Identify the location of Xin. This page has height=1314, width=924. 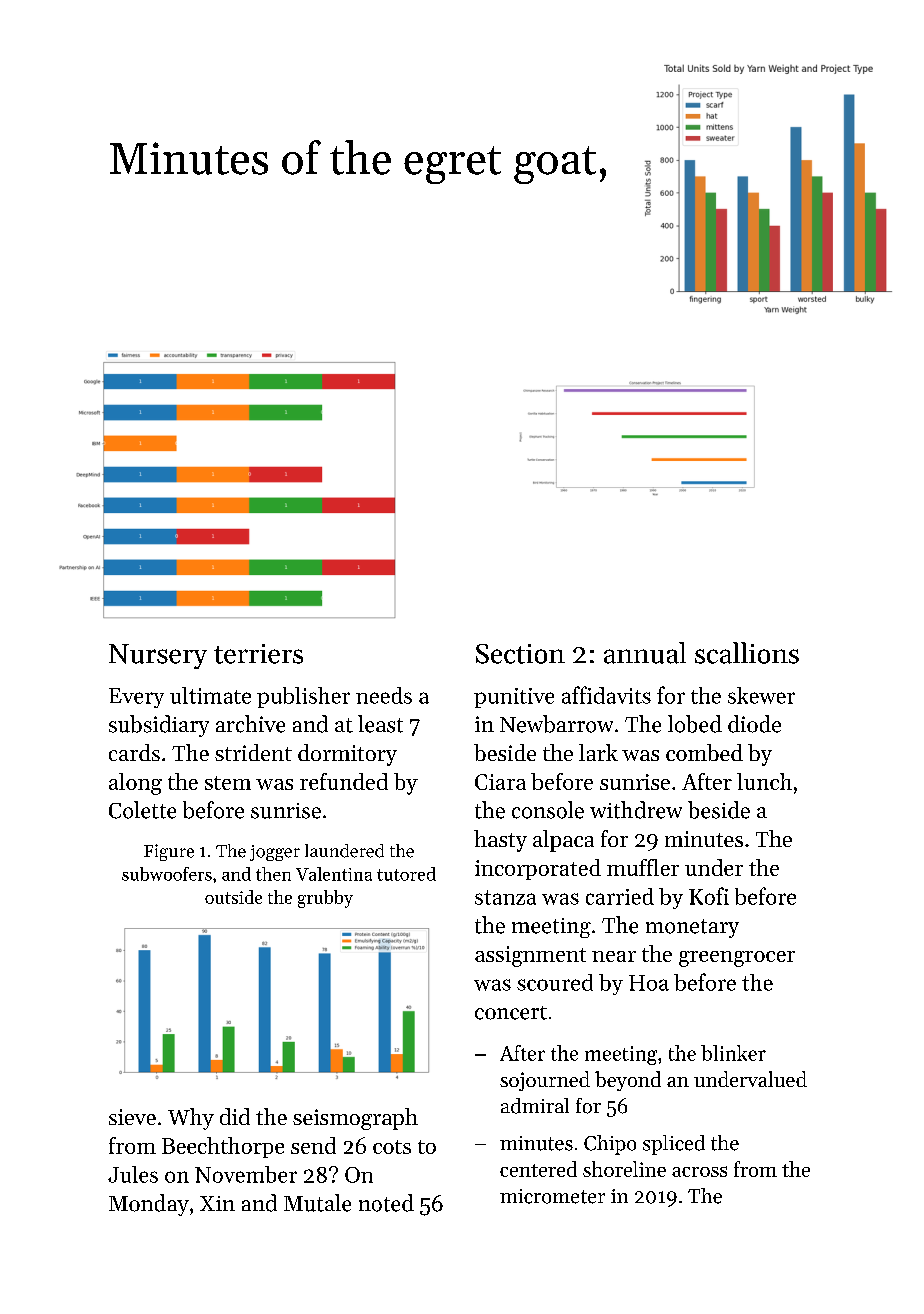
(217, 1203).
